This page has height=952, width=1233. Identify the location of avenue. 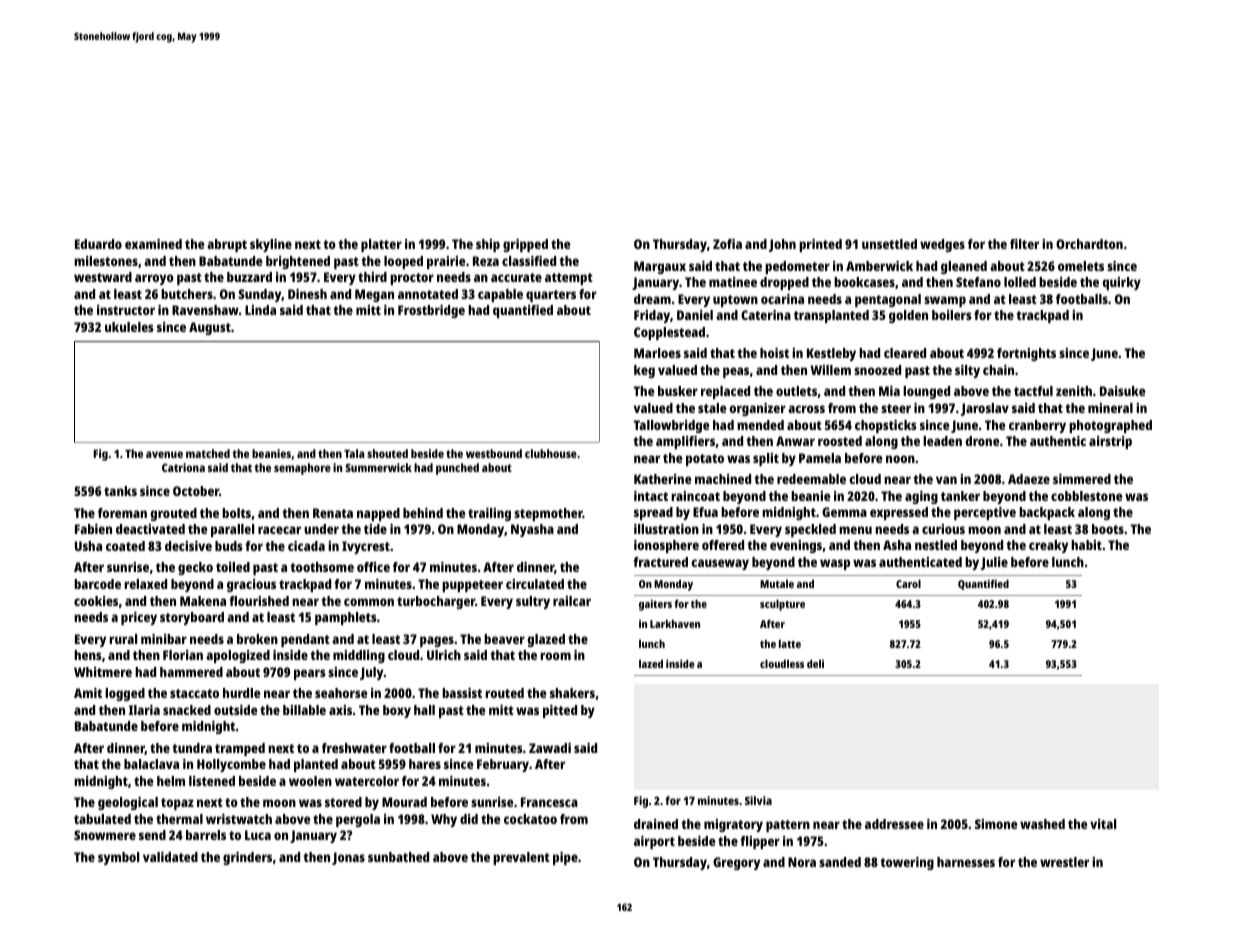
(164, 454).
